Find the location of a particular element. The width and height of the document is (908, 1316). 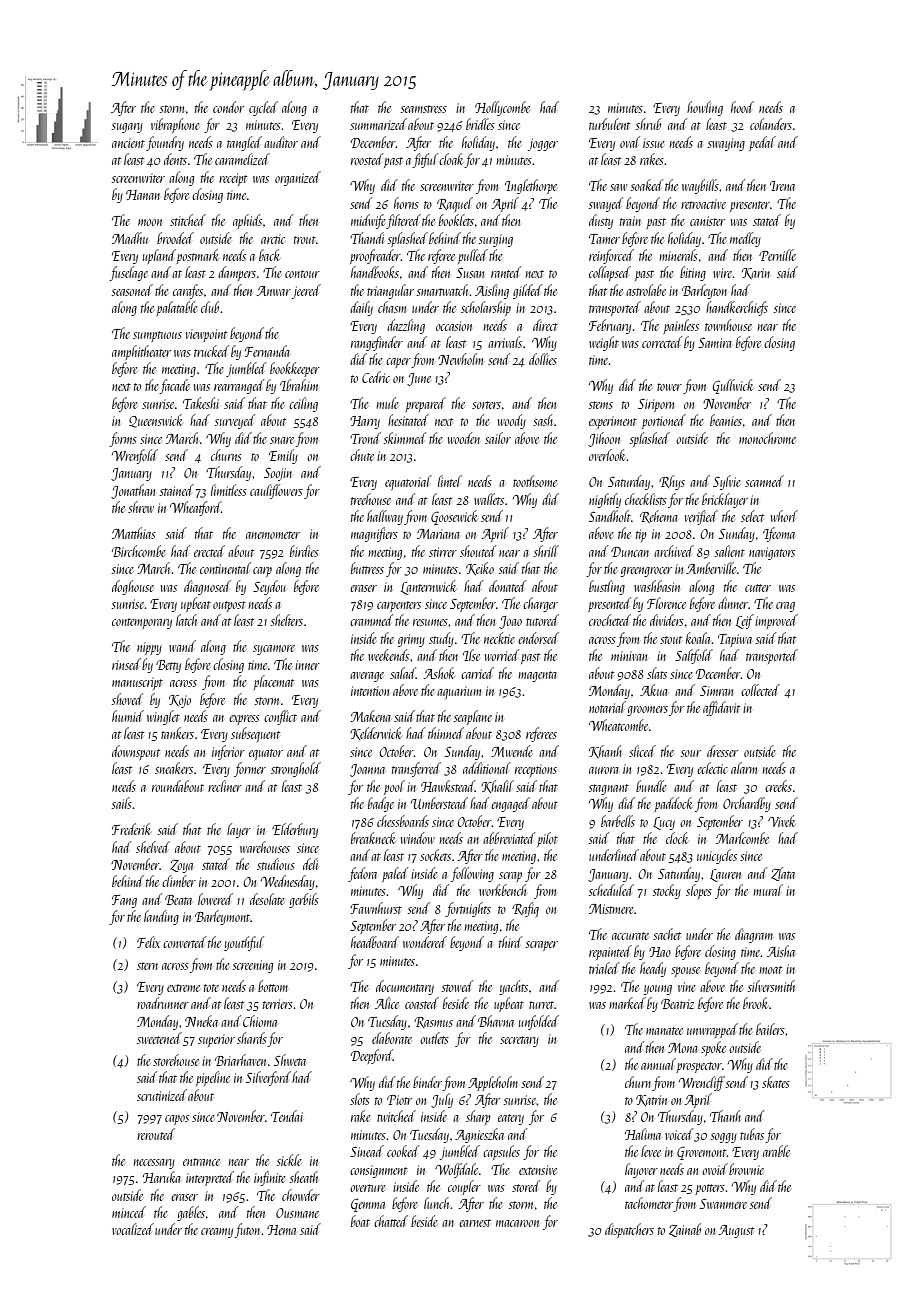

pipeline is located at coordinates (213, 1078).
